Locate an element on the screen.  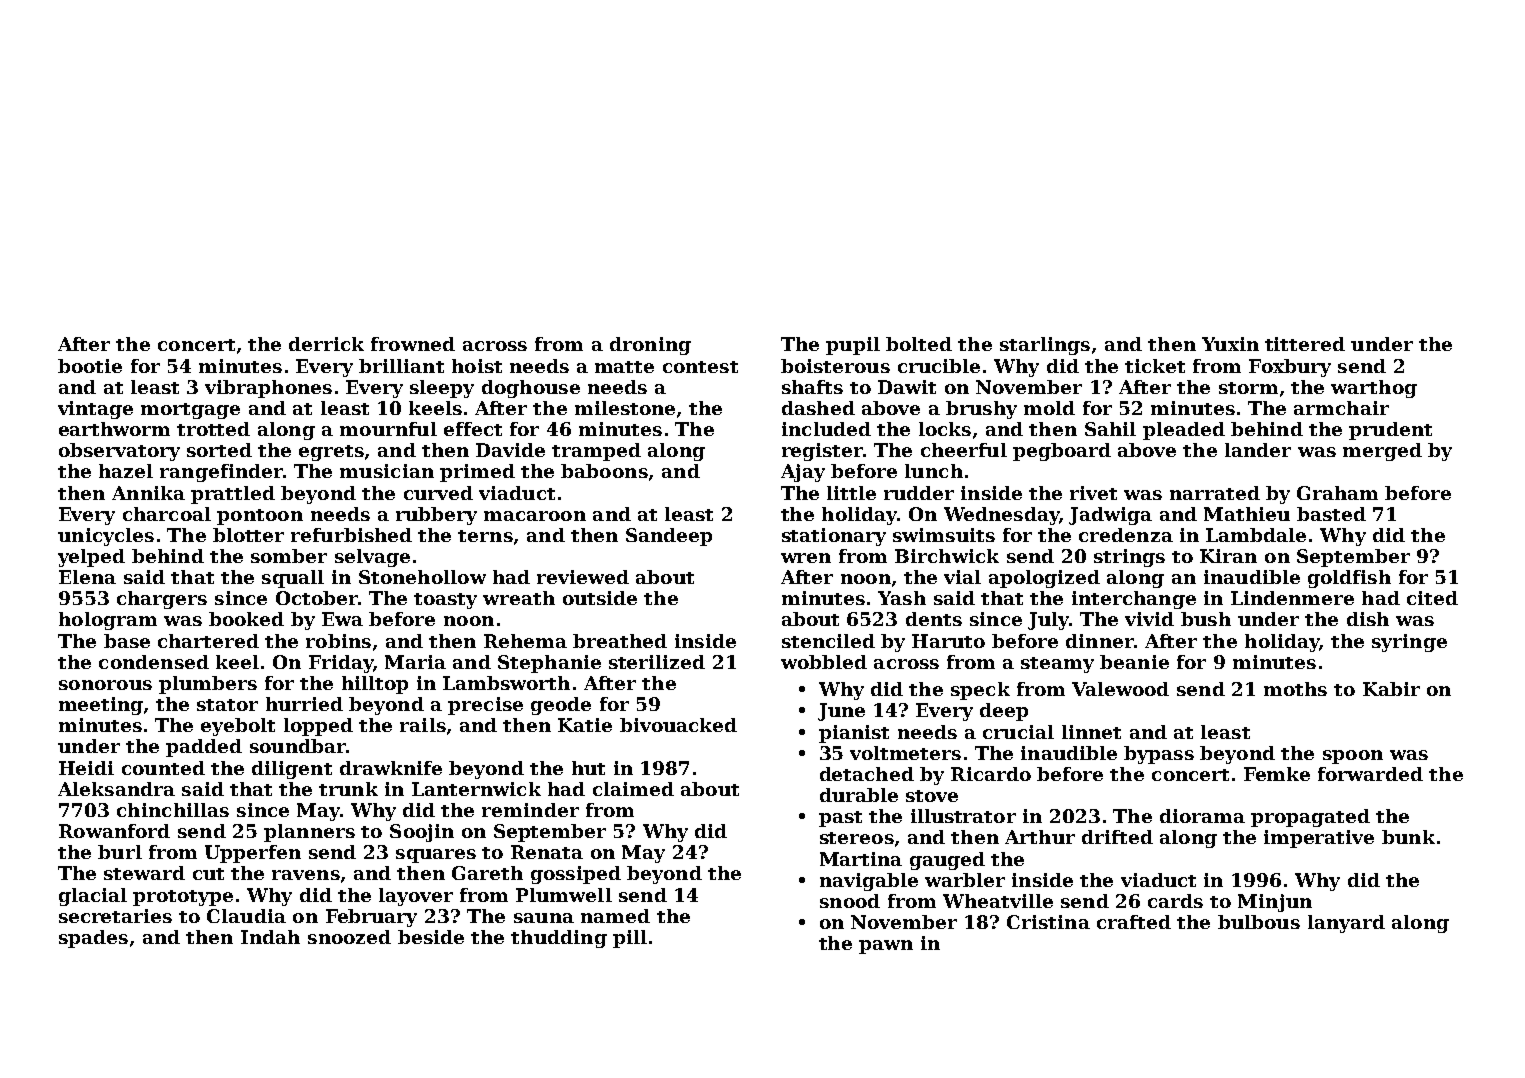
planners is located at coordinates (309, 833).
